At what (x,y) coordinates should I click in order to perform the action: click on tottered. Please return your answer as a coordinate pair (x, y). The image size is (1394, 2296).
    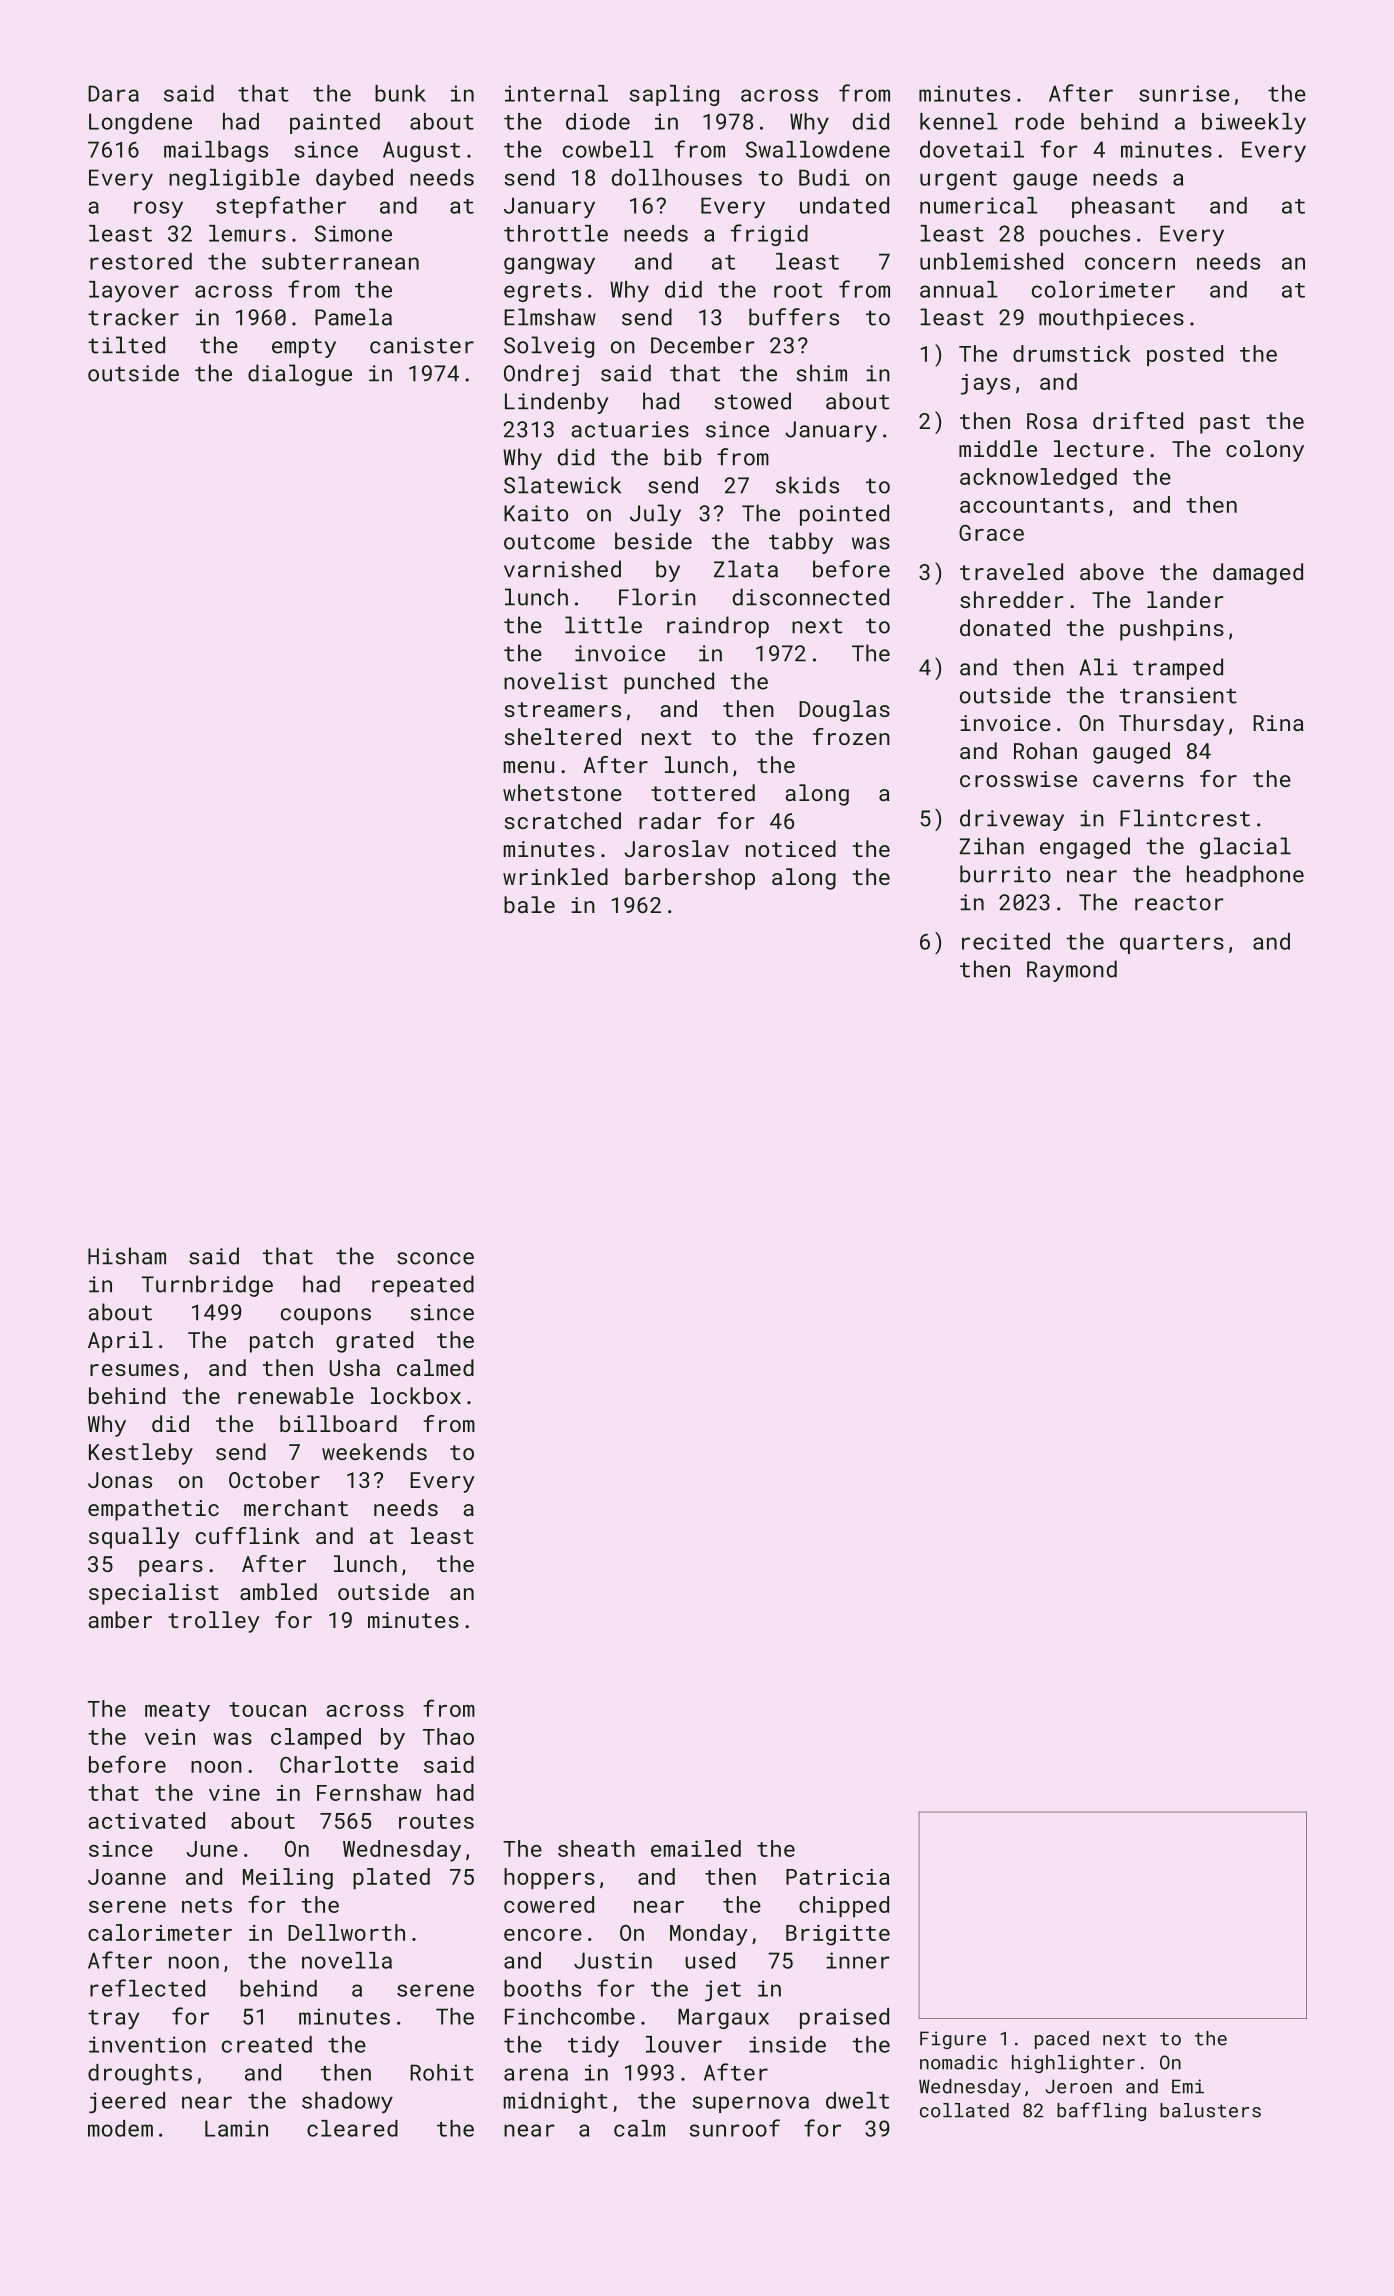
    Looking at the image, I should click on (703, 792).
